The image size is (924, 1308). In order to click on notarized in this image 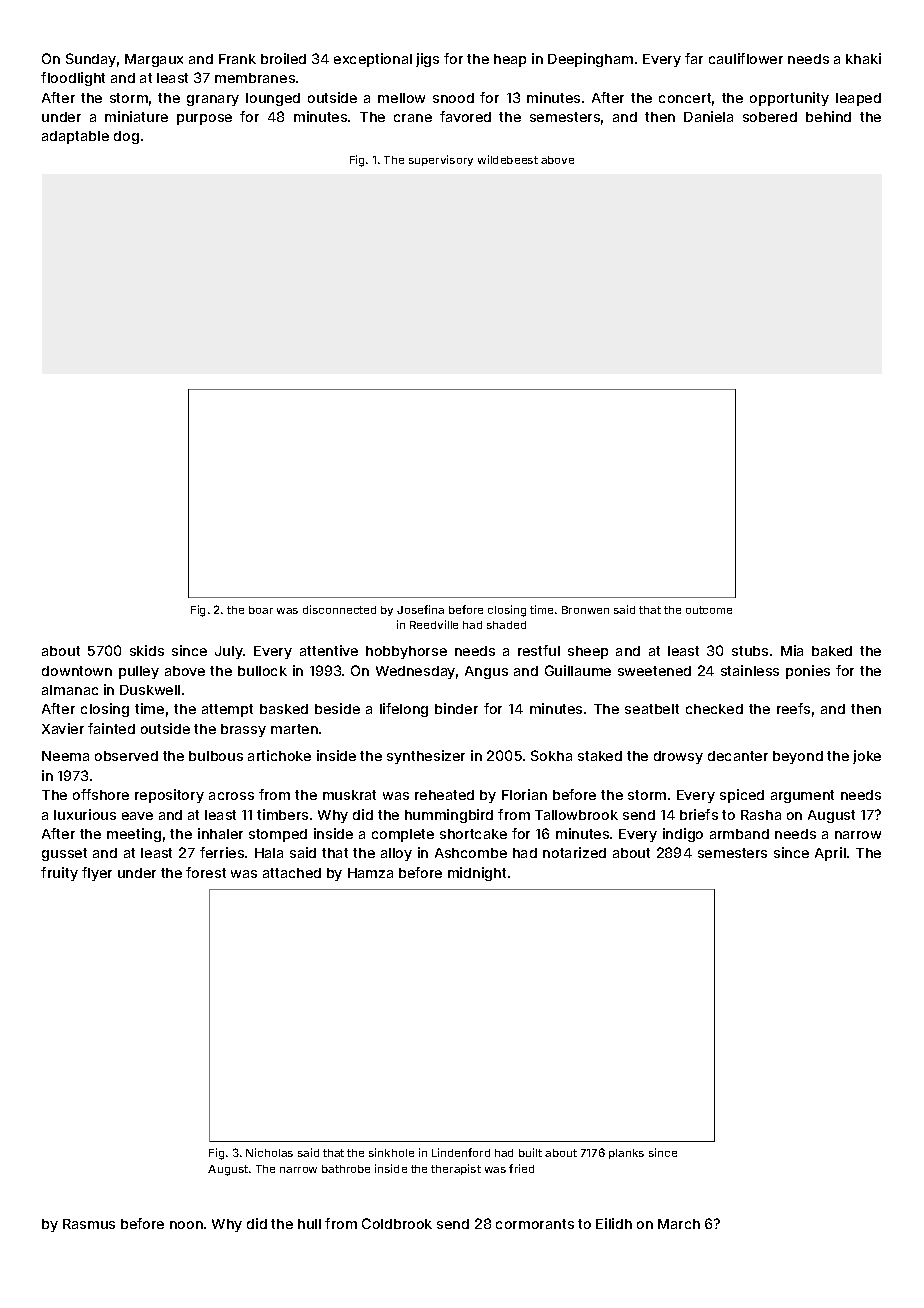, I will do `click(574, 852)`.
